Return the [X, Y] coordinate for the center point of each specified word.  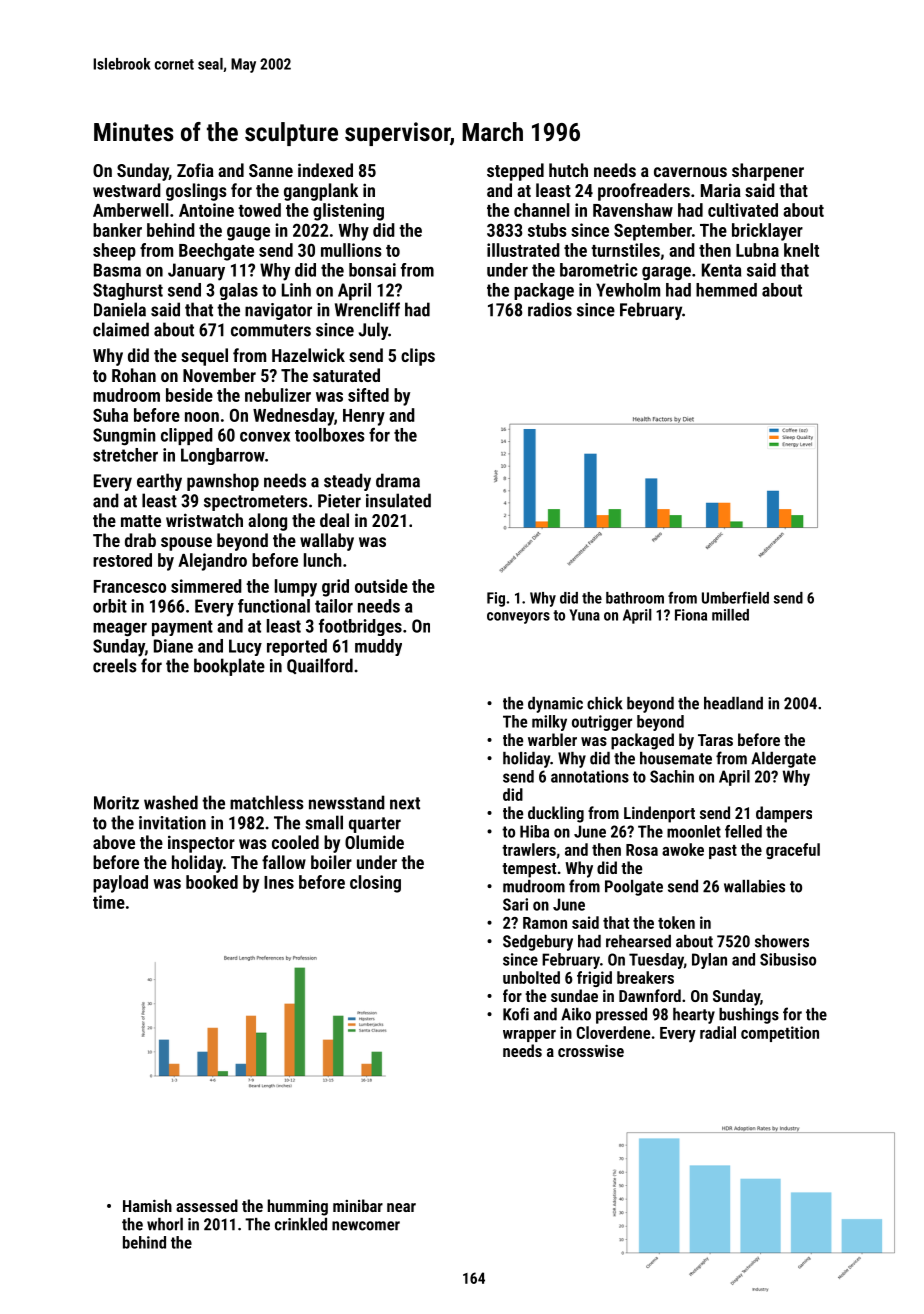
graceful [793, 851]
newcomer [366, 1226]
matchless [267, 802]
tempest [529, 870]
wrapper [529, 1036]
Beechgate [216, 252]
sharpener [768, 172]
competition [780, 1034]
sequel [204, 357]
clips [418, 357]
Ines [279, 882]
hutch [568, 170]
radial [718, 1032]
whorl [165, 1224]
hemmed [726, 290]
